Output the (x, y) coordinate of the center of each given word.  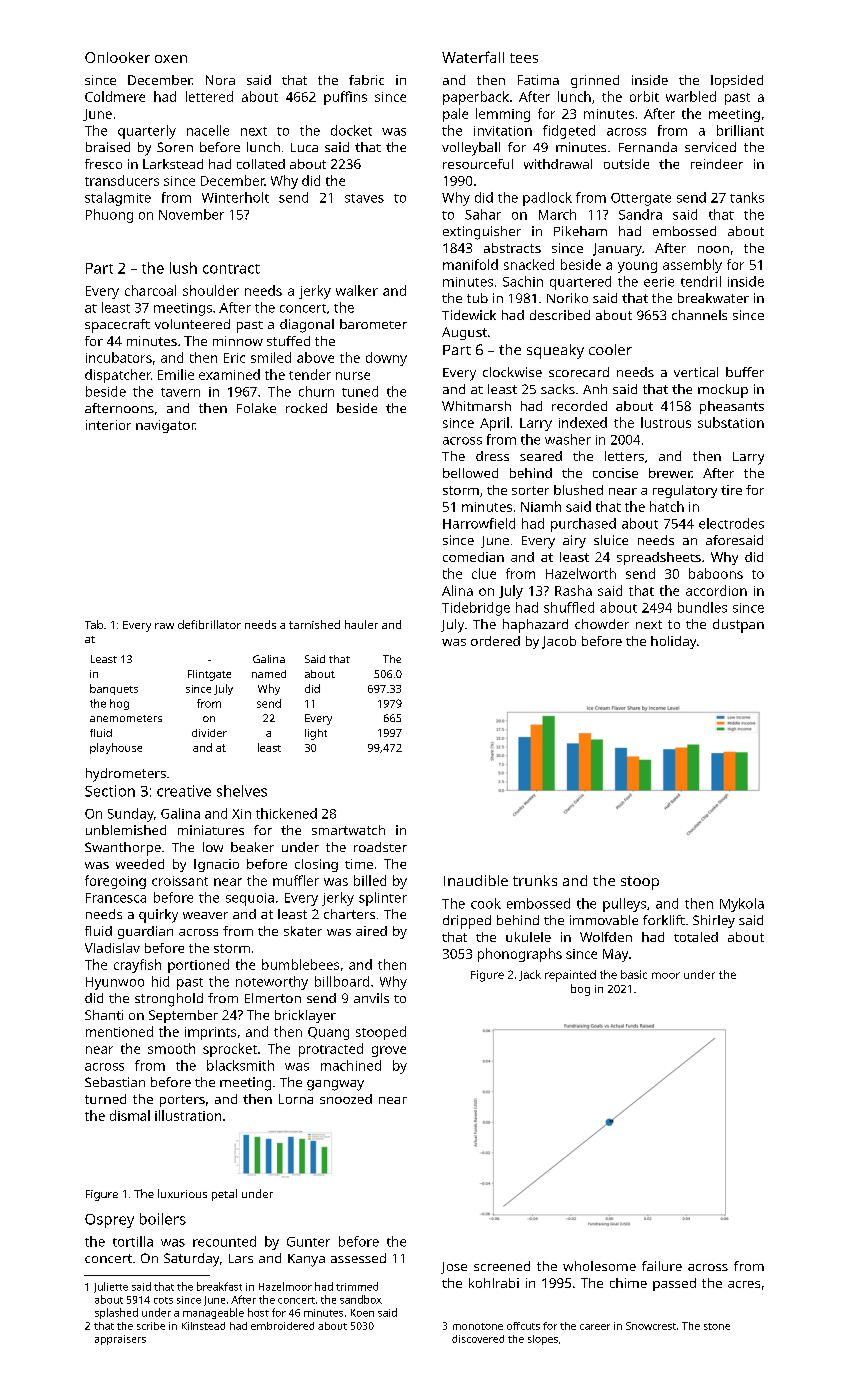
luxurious (182, 1193)
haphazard (535, 626)
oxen (171, 59)
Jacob (559, 642)
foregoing (115, 882)
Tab (94, 624)
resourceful (478, 164)
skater (303, 931)
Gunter (308, 1242)
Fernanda (648, 147)
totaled (696, 937)
